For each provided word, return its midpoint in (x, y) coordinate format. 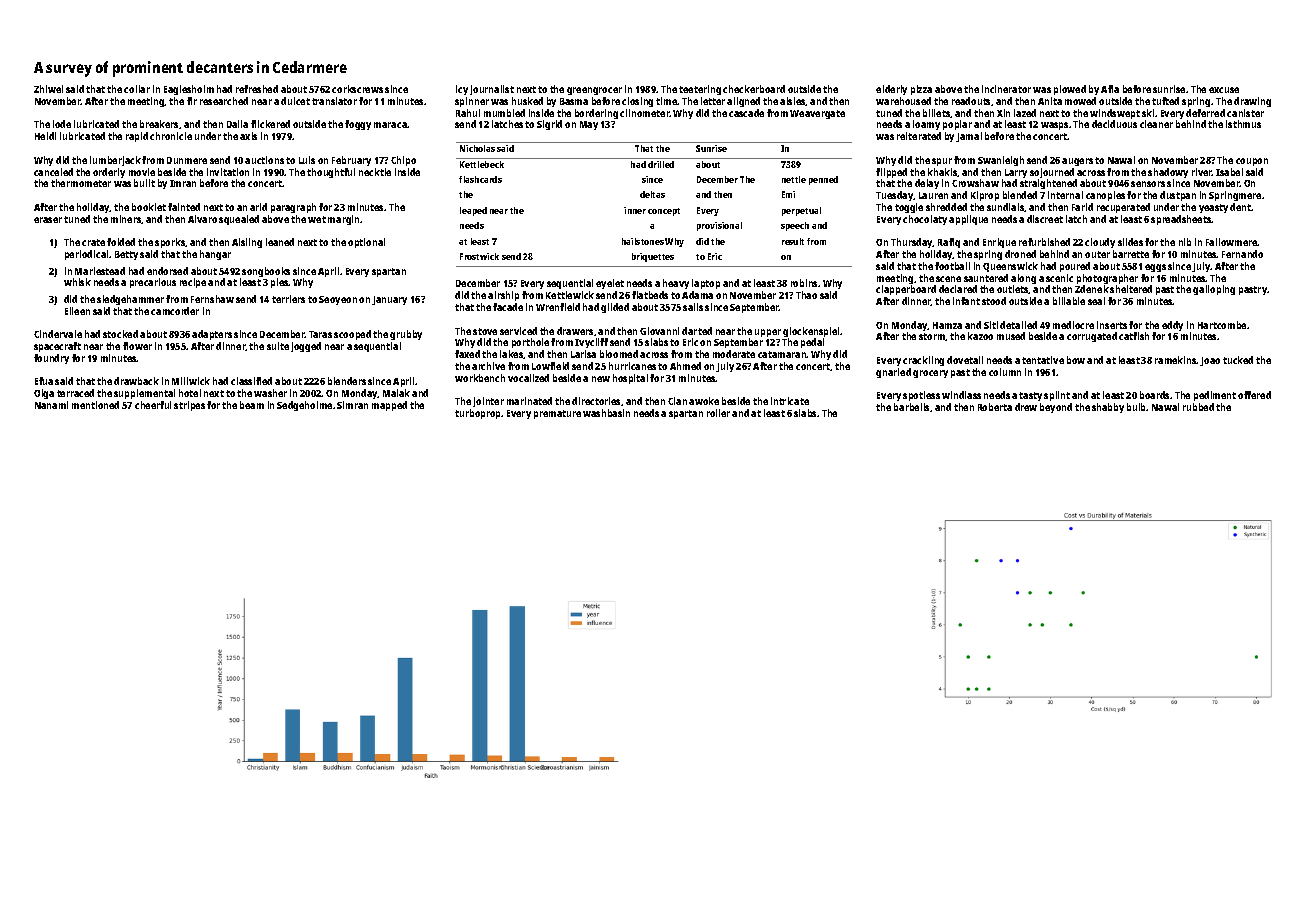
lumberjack (115, 161)
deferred (1205, 113)
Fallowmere (1232, 242)
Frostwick (479, 256)
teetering (700, 90)
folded (121, 242)
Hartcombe (1222, 325)
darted (697, 331)
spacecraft (57, 347)
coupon (1252, 162)
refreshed (257, 89)
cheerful (153, 405)
